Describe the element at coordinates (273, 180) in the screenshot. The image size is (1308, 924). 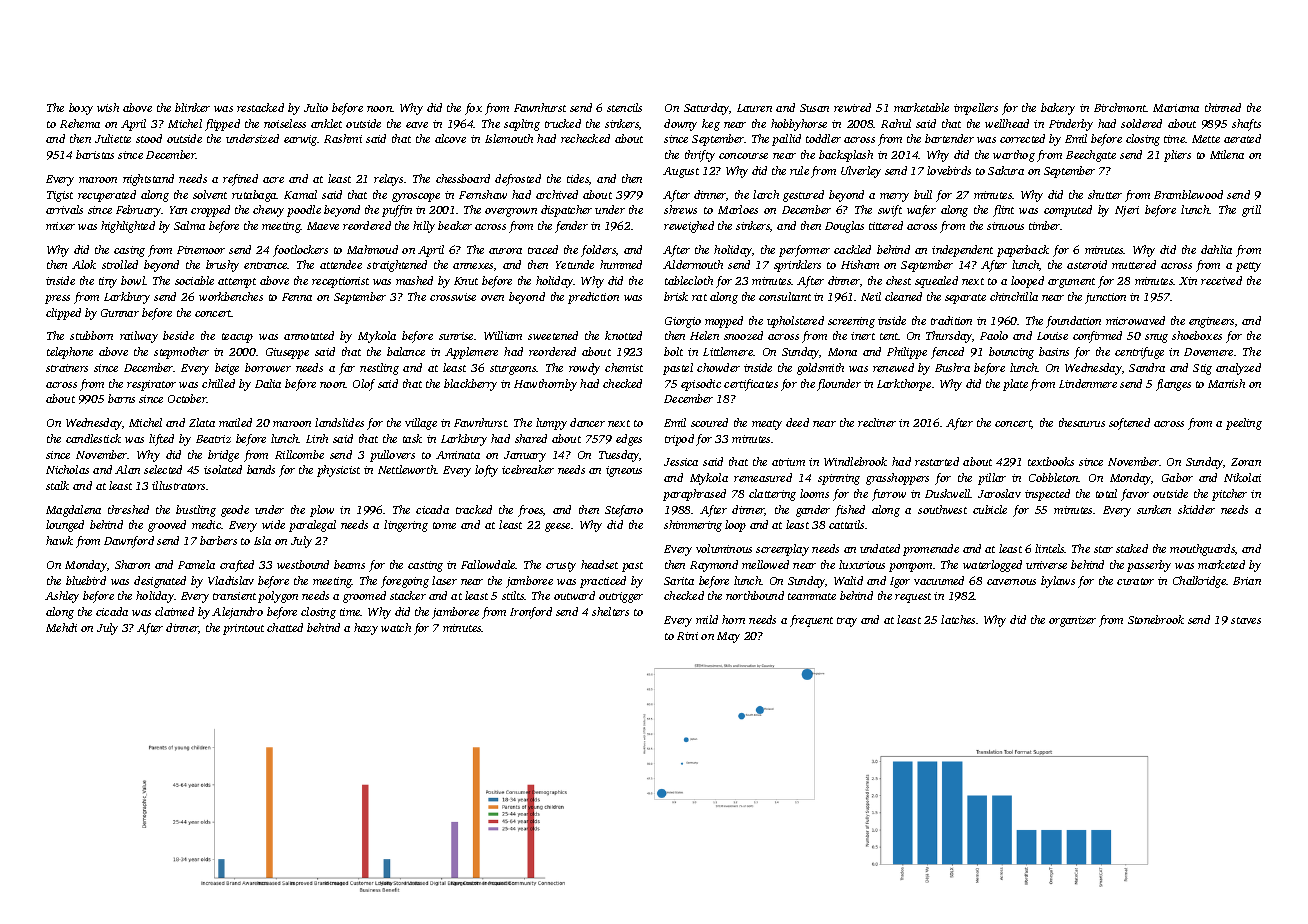
I see `acre` at that location.
